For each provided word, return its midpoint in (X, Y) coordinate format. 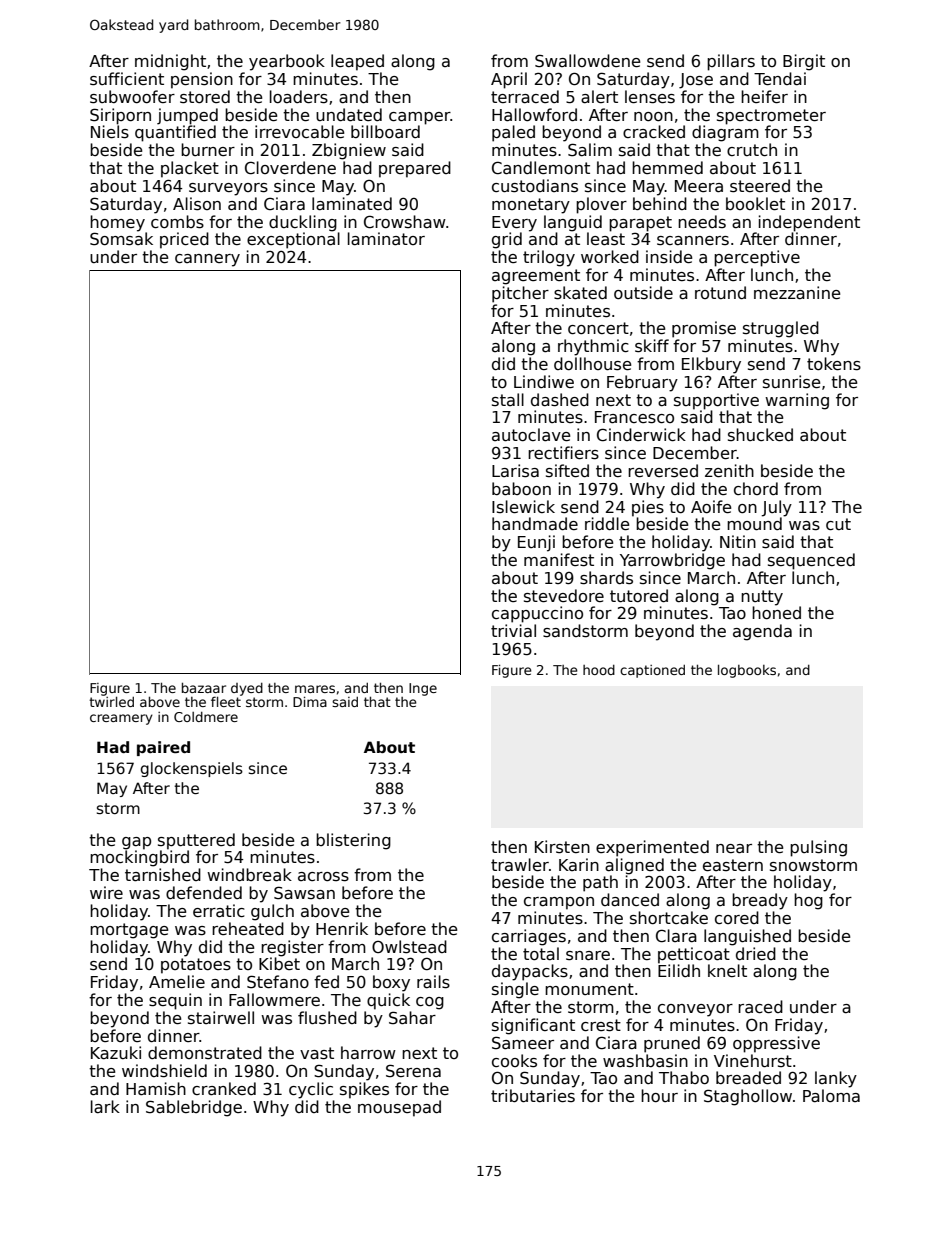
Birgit (804, 62)
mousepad (399, 1108)
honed (776, 612)
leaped (357, 62)
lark (105, 1107)
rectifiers (563, 453)
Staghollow (748, 1097)
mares (315, 689)
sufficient (127, 79)
